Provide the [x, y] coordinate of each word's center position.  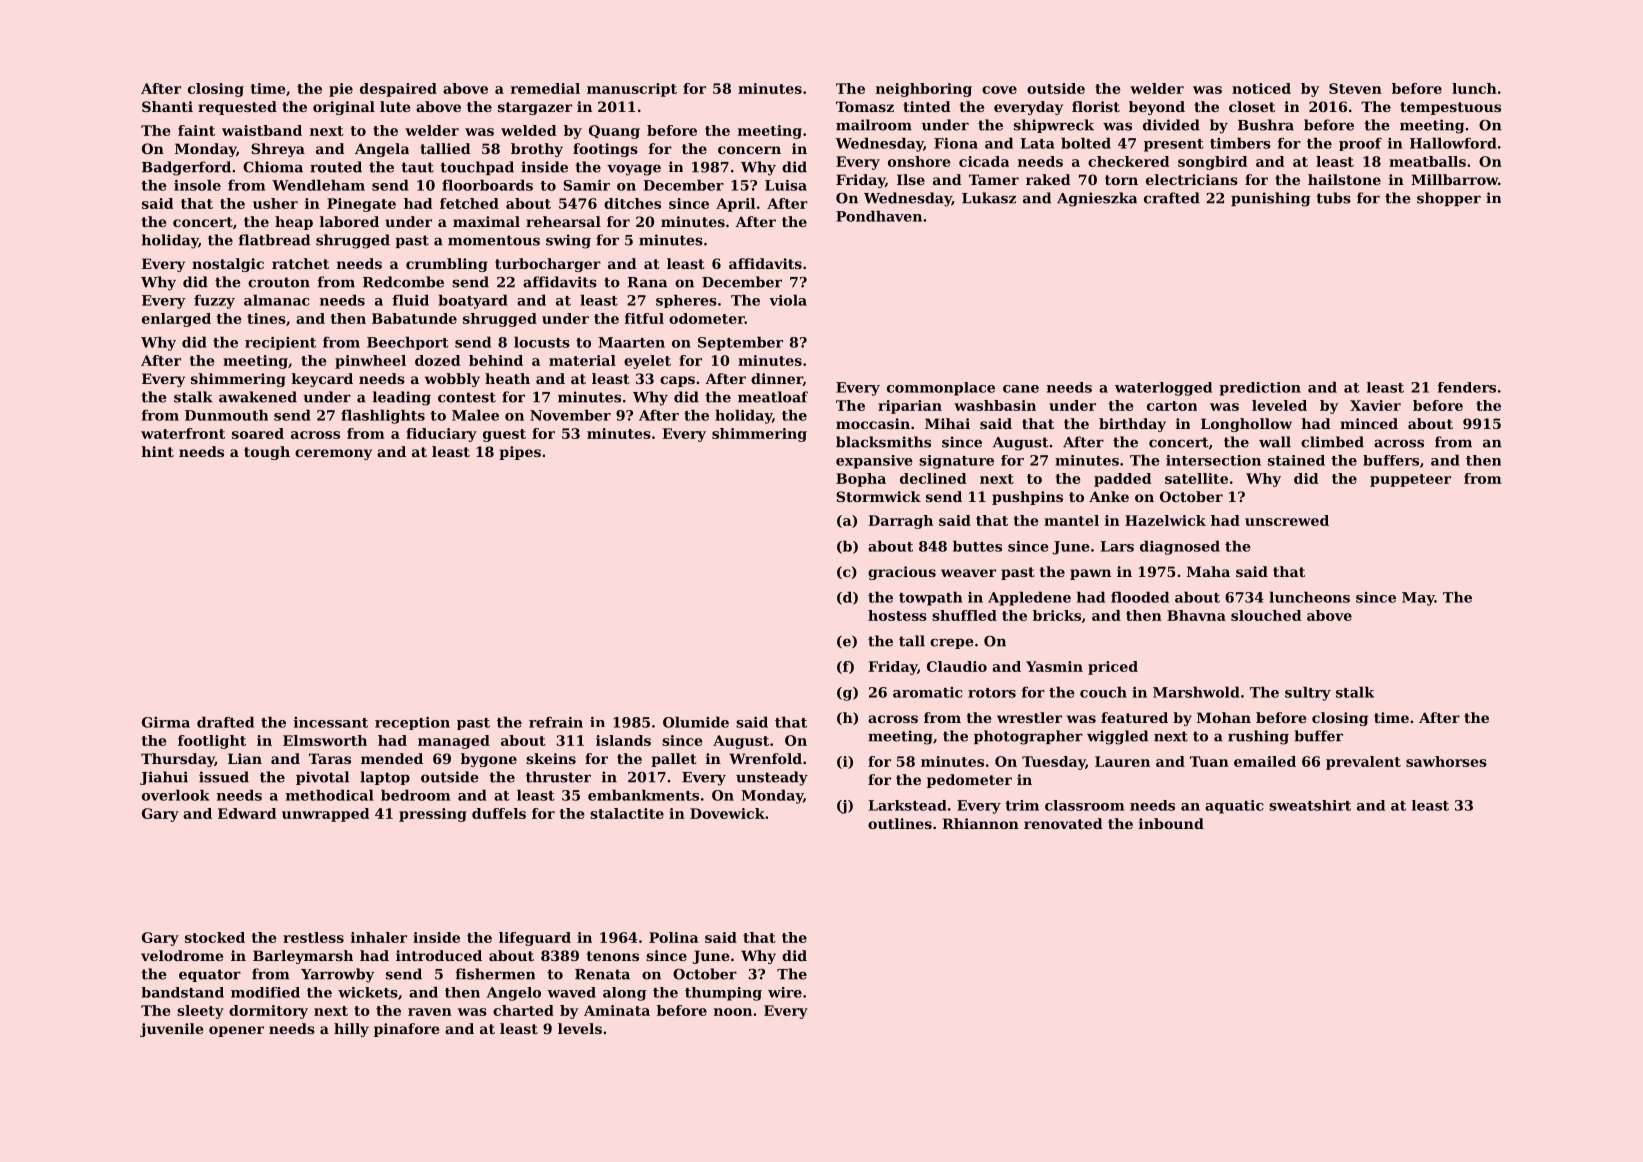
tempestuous [1450, 108]
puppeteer [1410, 480]
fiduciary [441, 435]
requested [237, 108]
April [735, 205]
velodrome [182, 955]
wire [785, 992]
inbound [1171, 823]
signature [956, 462]
